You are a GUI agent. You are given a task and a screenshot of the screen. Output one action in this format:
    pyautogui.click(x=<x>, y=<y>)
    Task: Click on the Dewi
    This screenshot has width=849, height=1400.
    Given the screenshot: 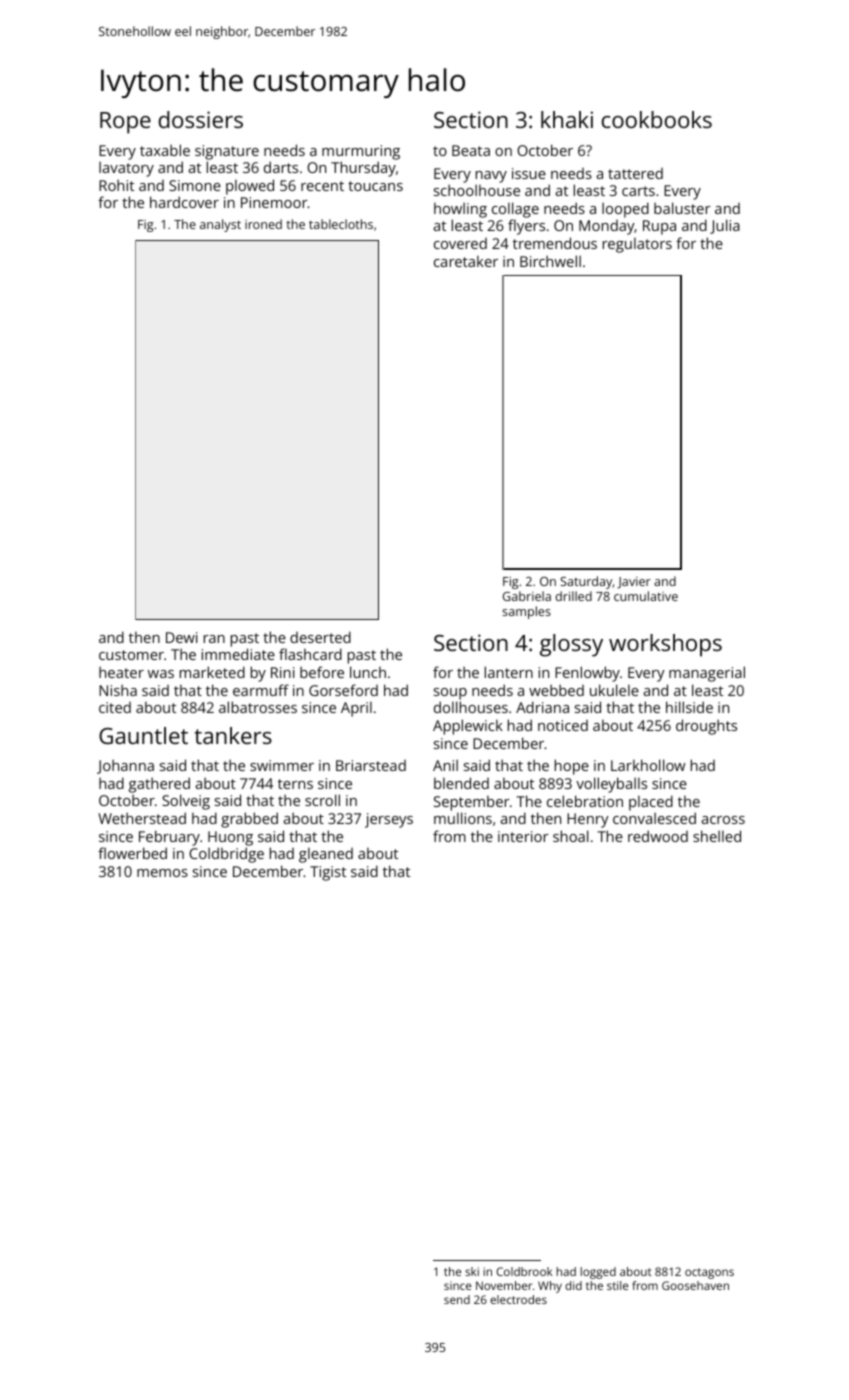 What is the action you would take?
    pyautogui.click(x=181, y=637)
